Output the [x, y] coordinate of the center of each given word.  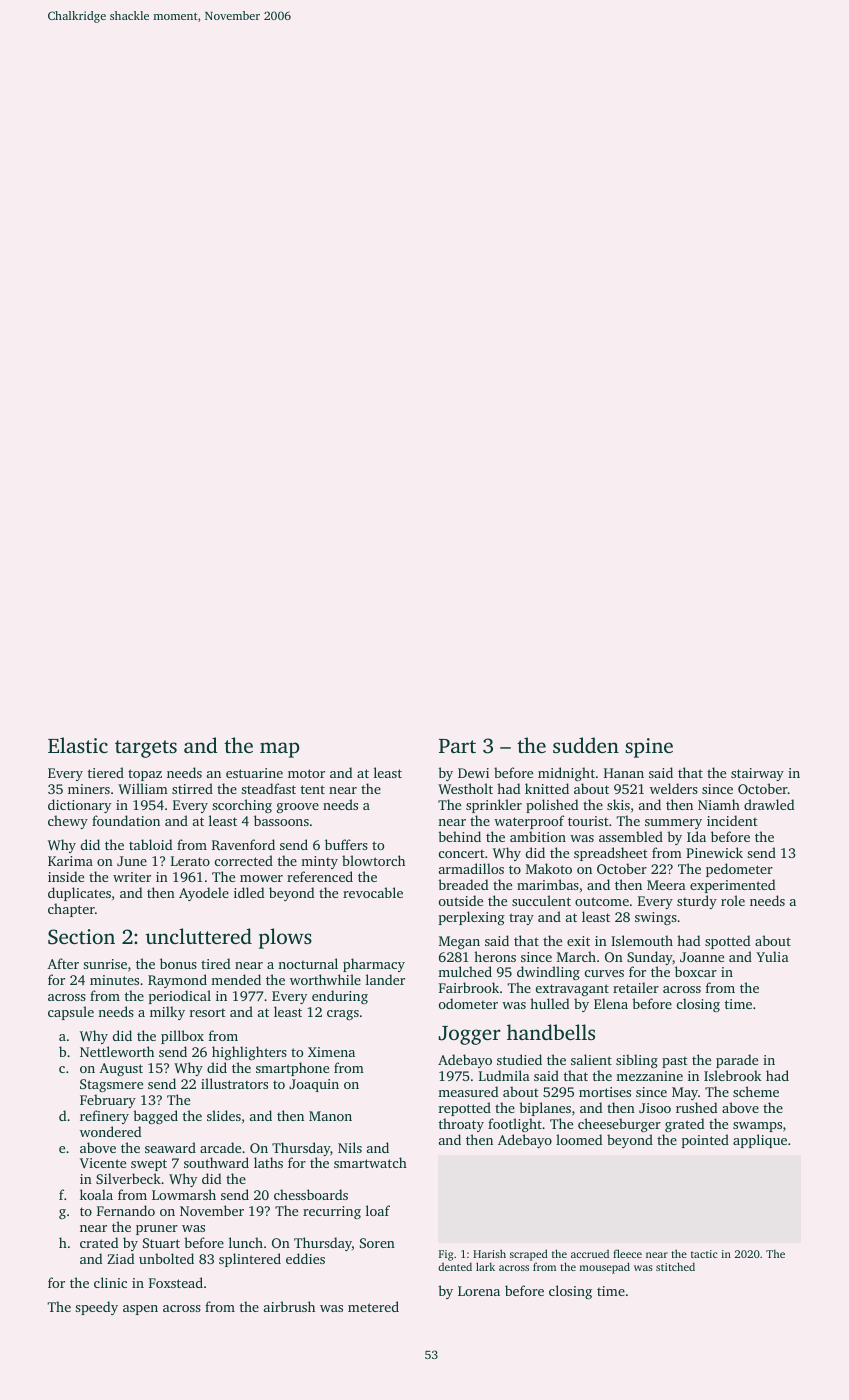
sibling [637, 1061]
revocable [373, 892]
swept [149, 1165]
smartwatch [370, 1162]
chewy [68, 822]
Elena [611, 1003]
